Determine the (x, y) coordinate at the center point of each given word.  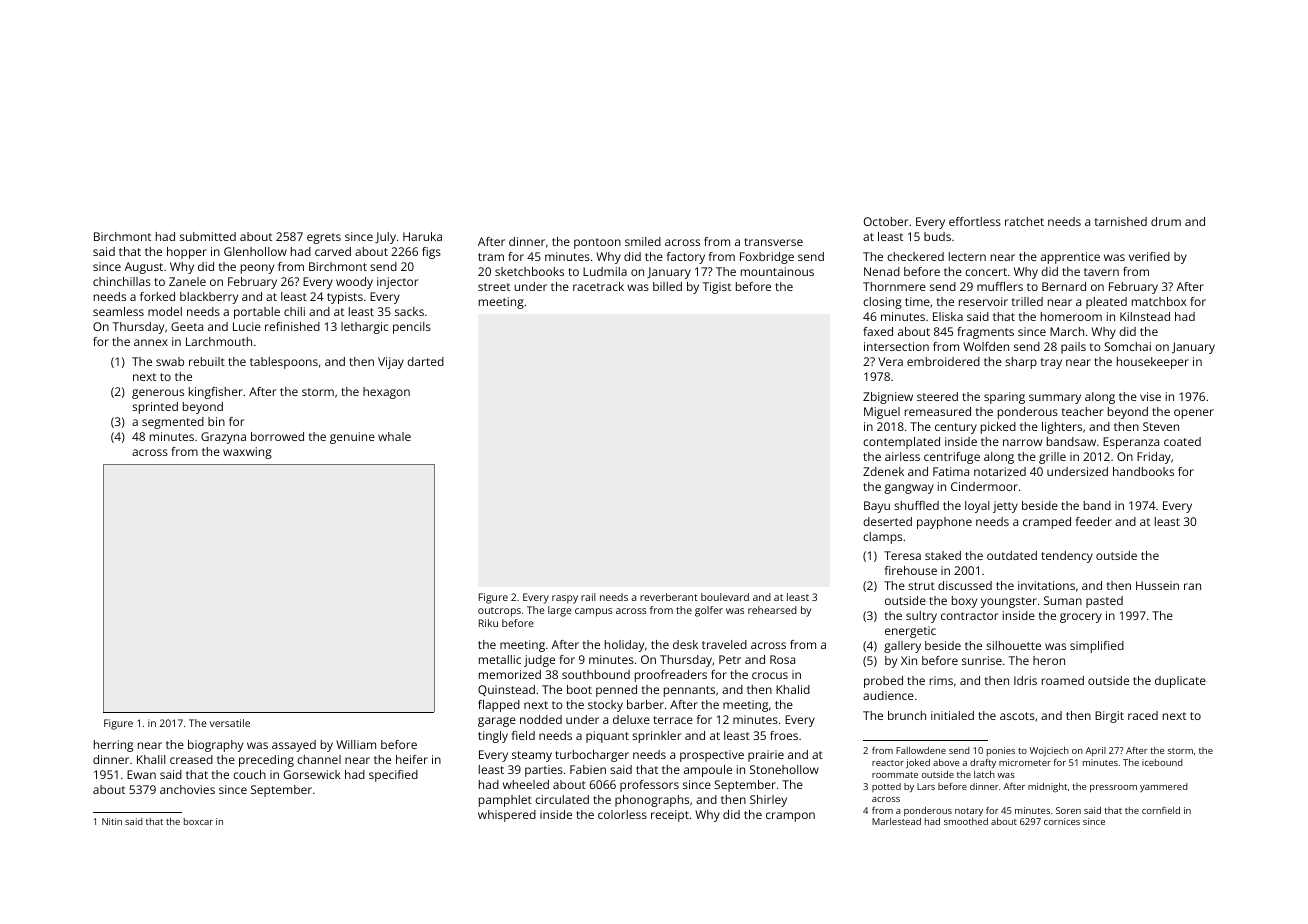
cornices (1062, 821)
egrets (324, 238)
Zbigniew (888, 398)
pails (1073, 348)
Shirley (768, 801)
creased (191, 759)
